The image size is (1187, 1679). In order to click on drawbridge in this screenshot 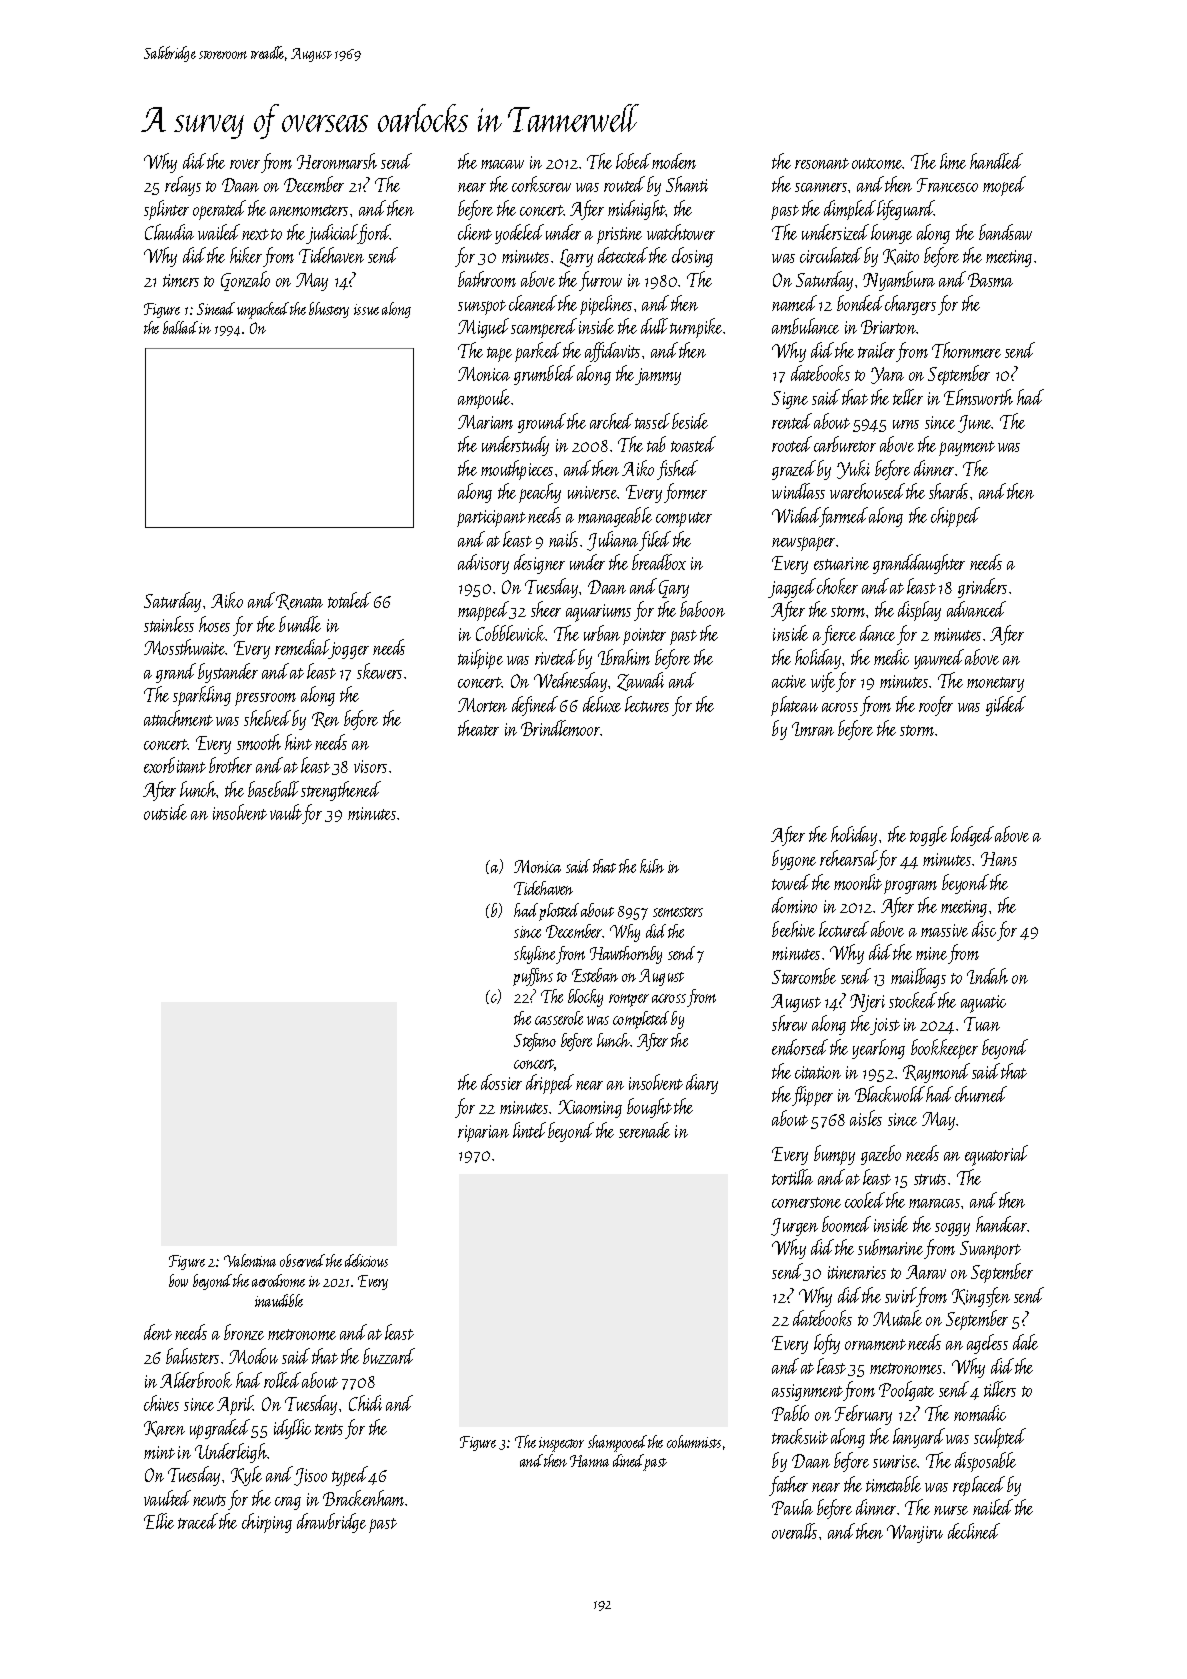, I will do `click(331, 1523)`.
